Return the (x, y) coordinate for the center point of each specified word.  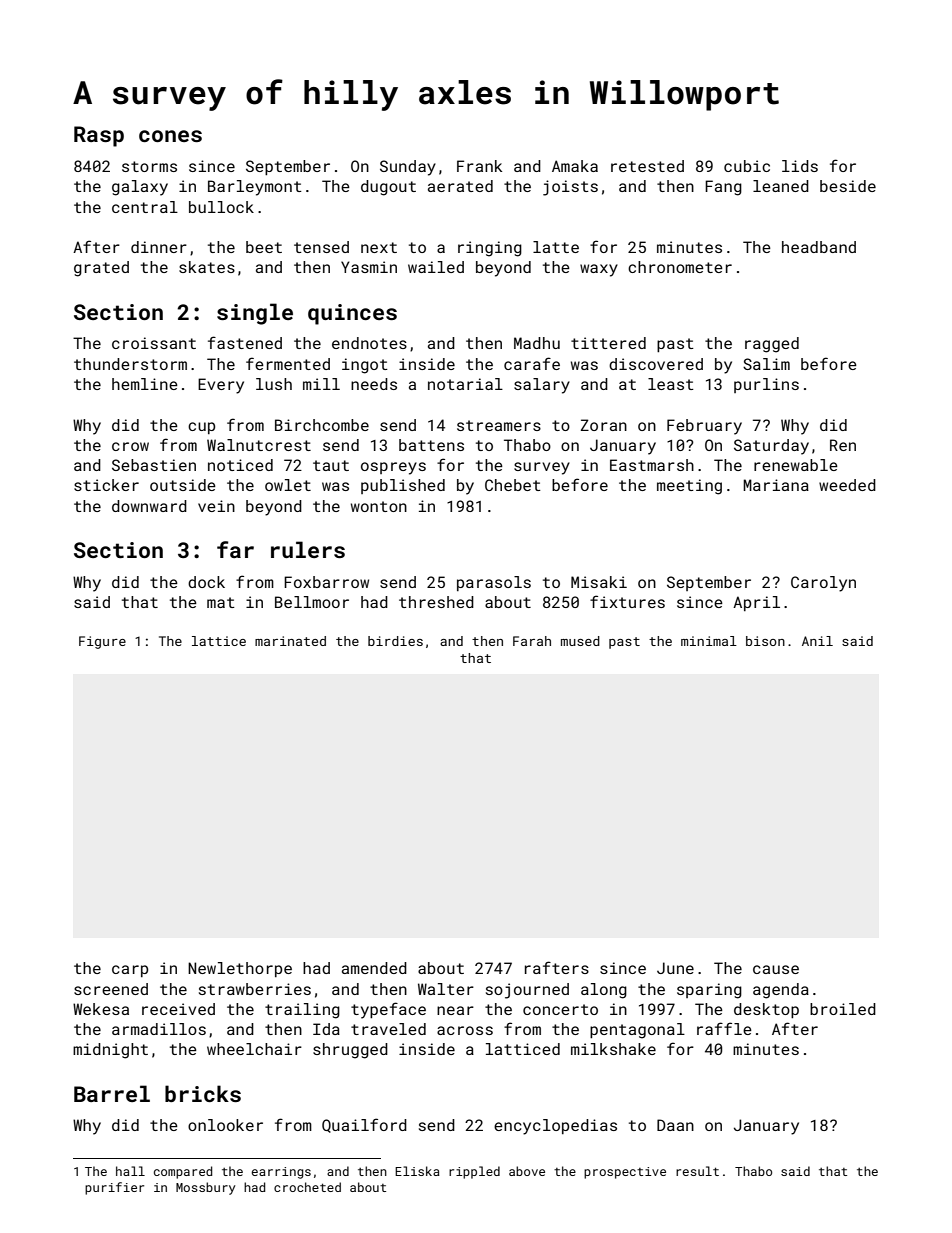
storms (149, 166)
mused (580, 641)
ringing (490, 249)
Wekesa (101, 1009)
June (675, 968)
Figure (102, 642)
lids (800, 166)
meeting (689, 487)
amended (374, 968)
